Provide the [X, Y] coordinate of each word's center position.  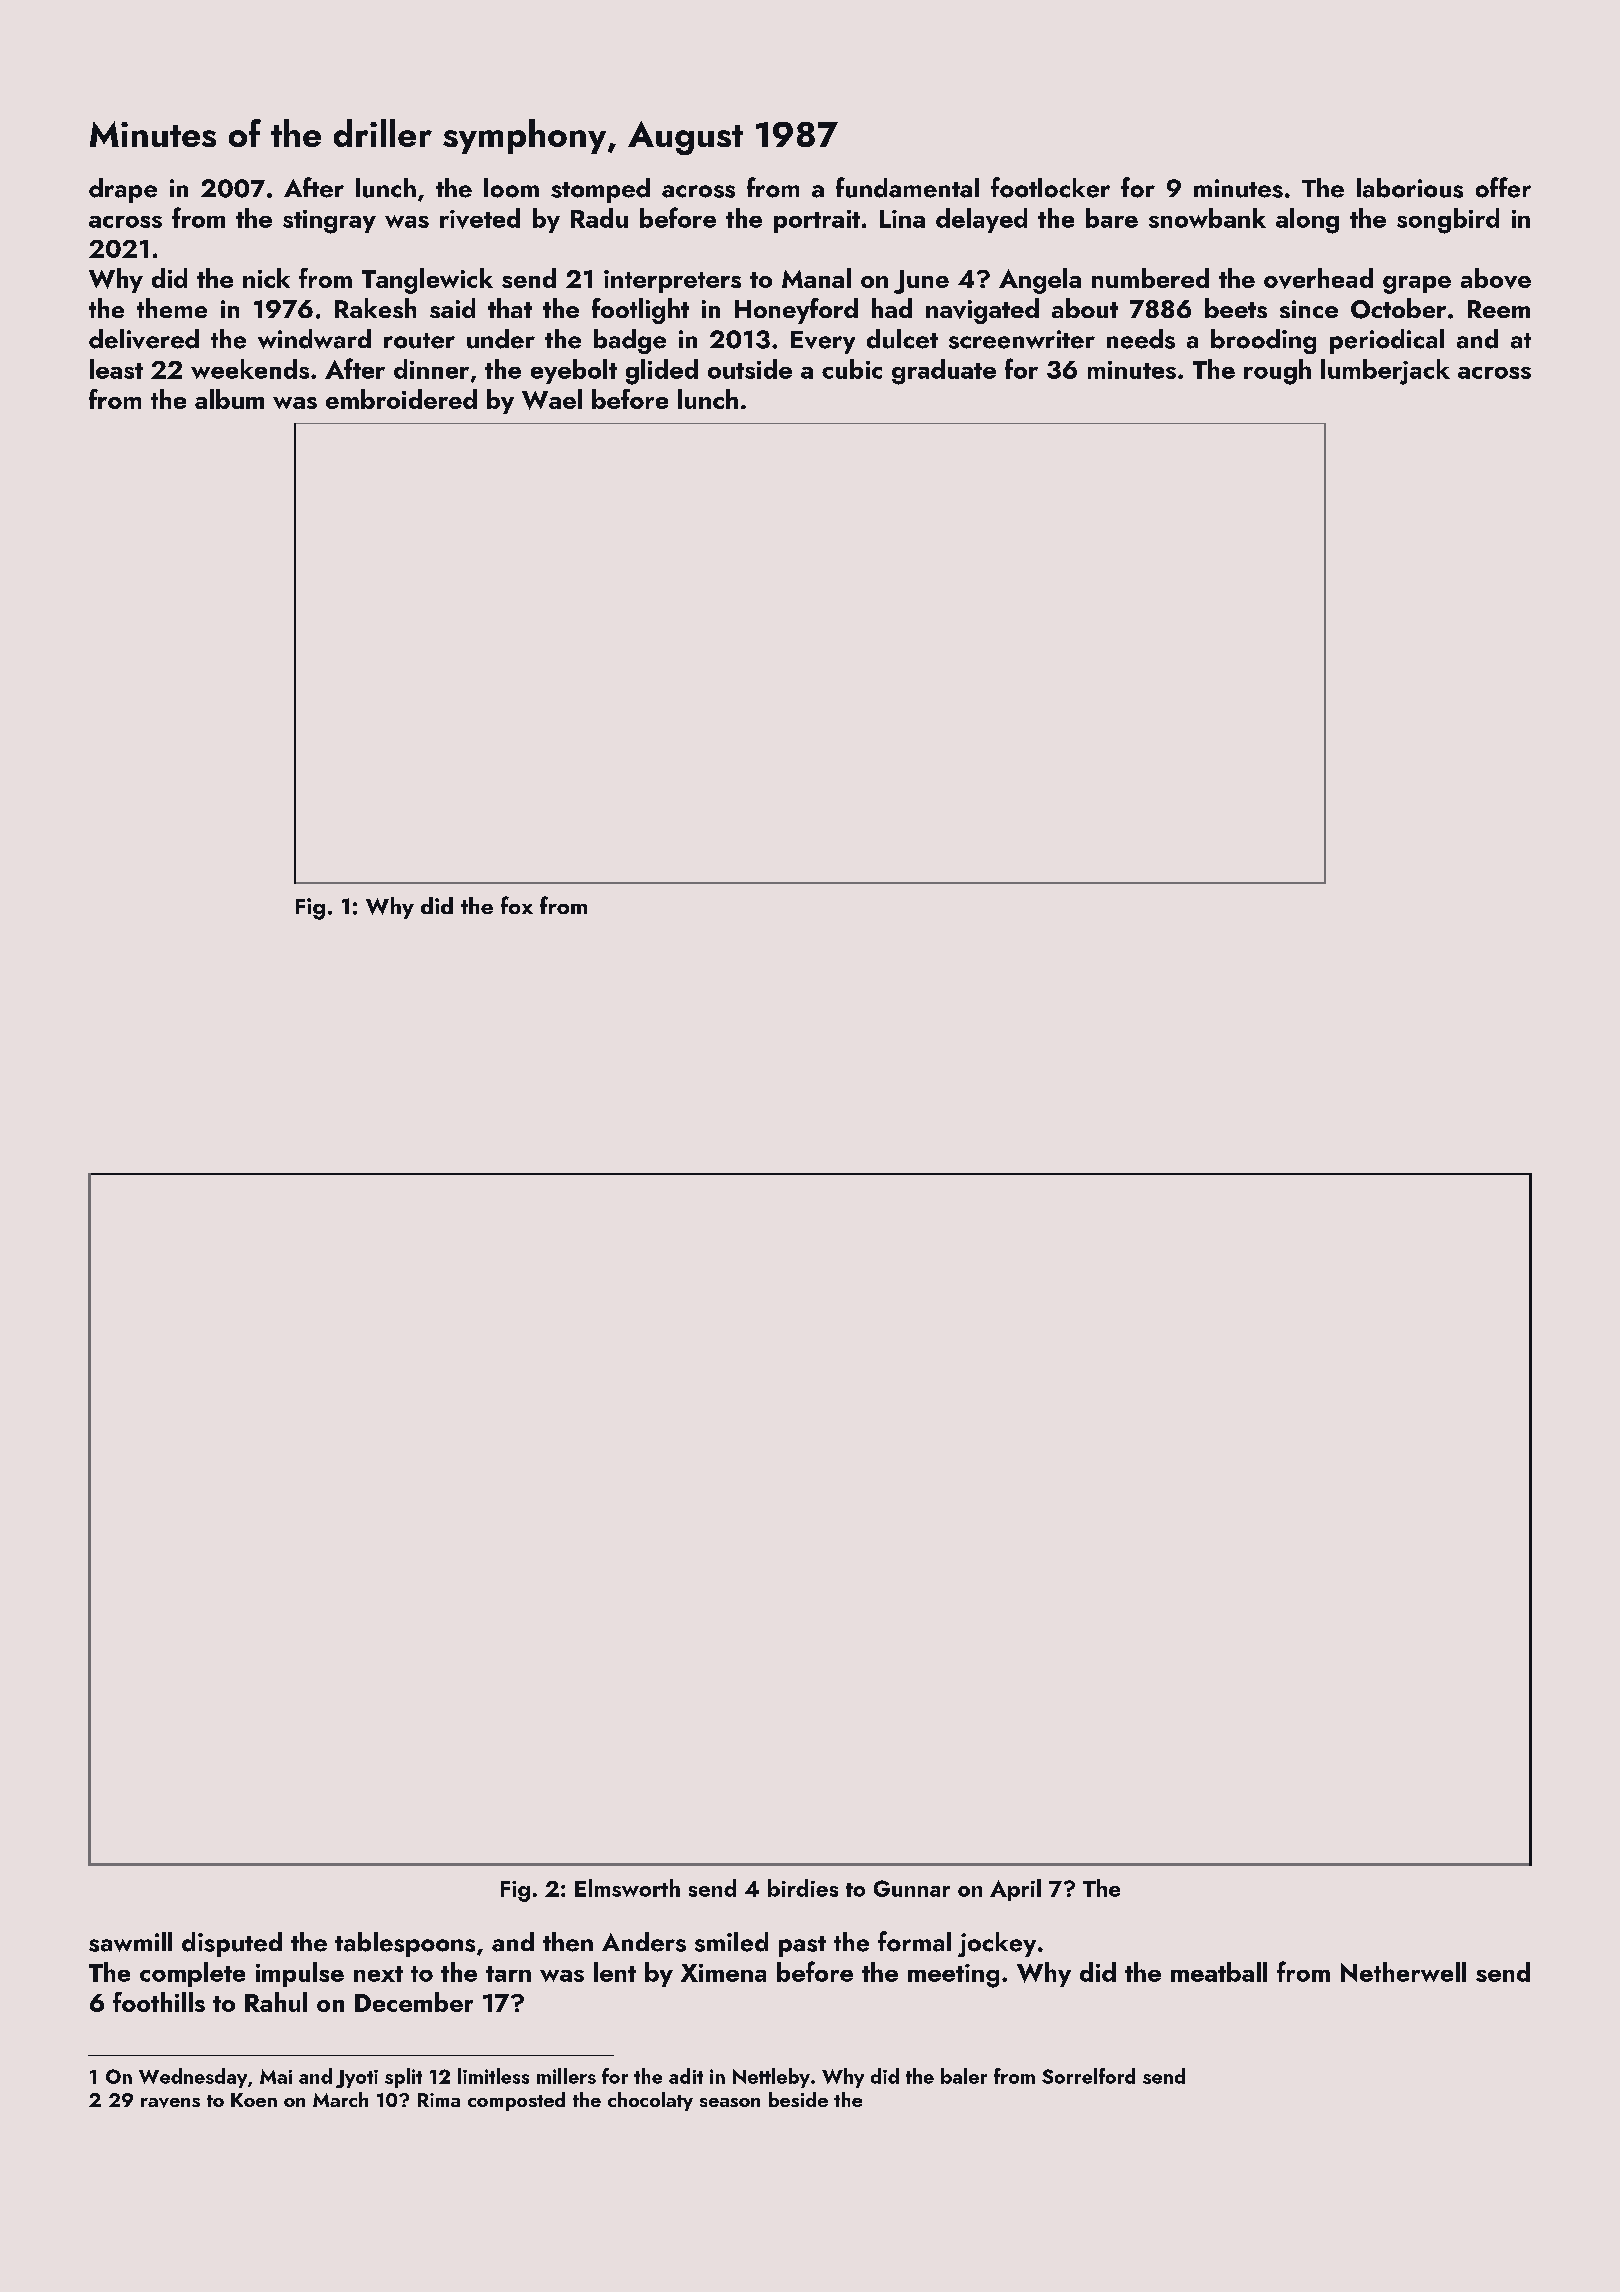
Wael [552, 399]
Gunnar [912, 1888]
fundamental [907, 187]
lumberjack [1385, 372]
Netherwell [1403, 1972]
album [229, 399]
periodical [1387, 341]
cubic [852, 369]
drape [123, 190]
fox [517, 905]
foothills [159, 2002]
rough [1277, 372]
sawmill [130, 1942]
